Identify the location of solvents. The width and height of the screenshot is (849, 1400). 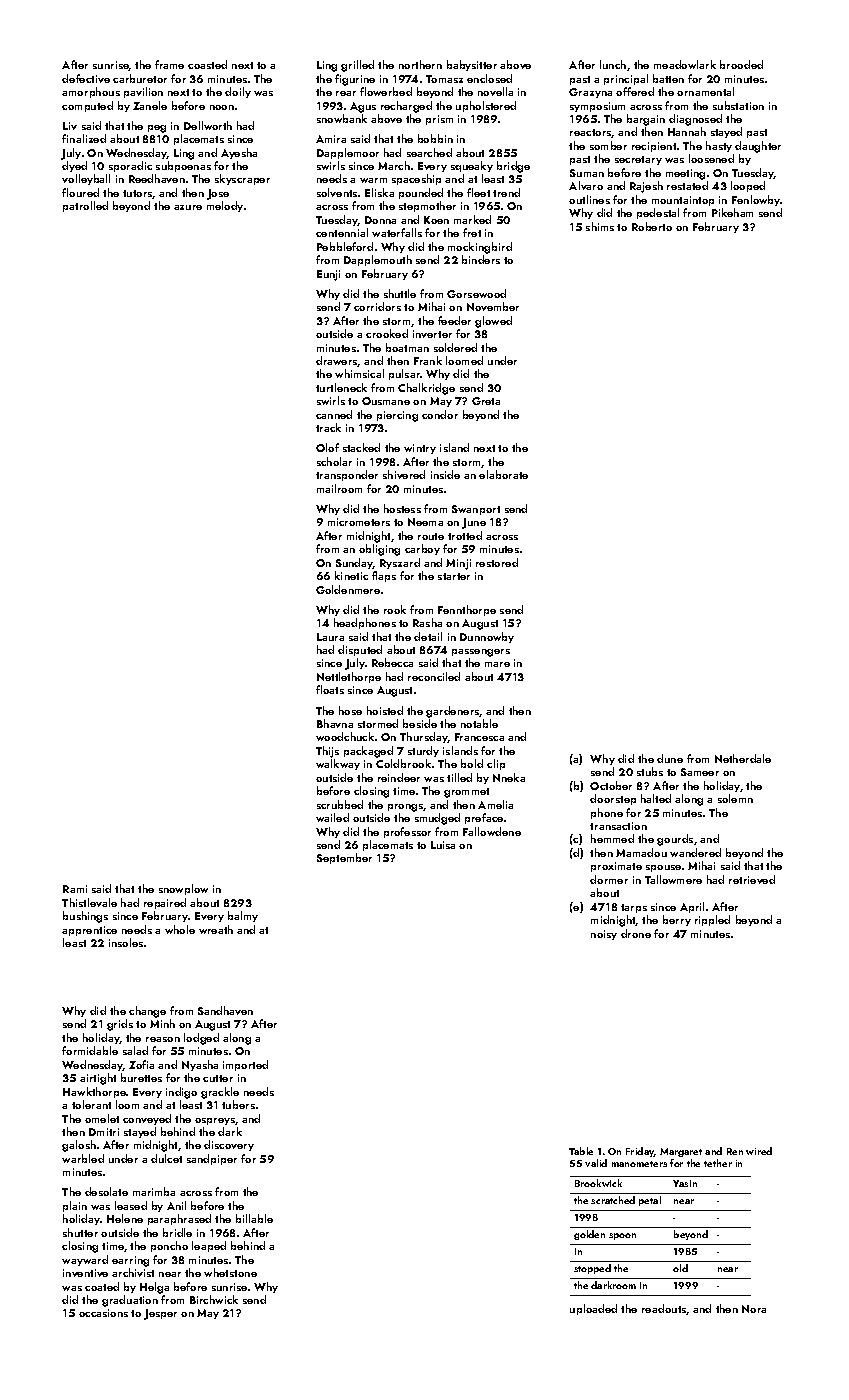
(337, 192).
